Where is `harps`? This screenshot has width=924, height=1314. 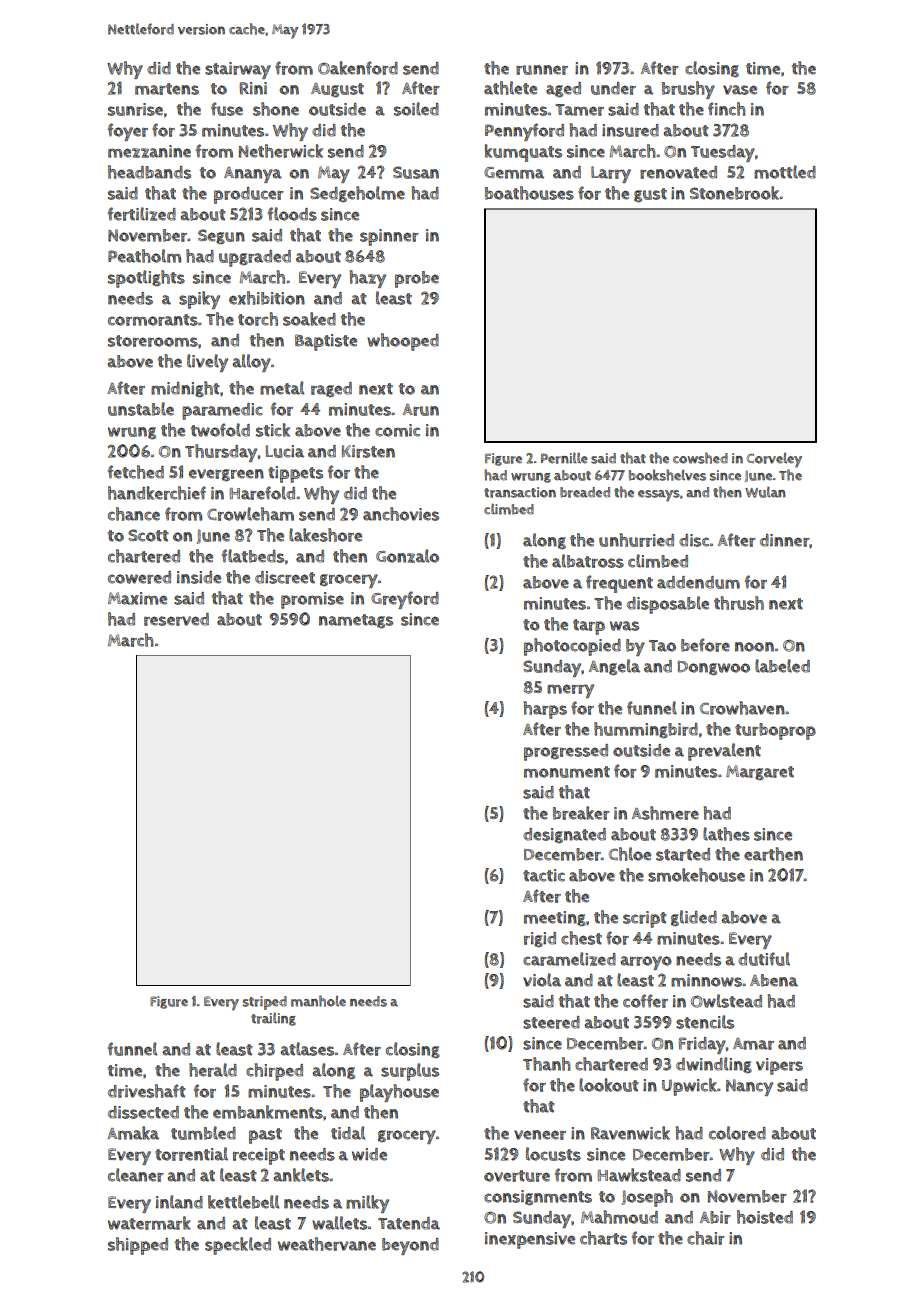 harps is located at coordinates (545, 710).
